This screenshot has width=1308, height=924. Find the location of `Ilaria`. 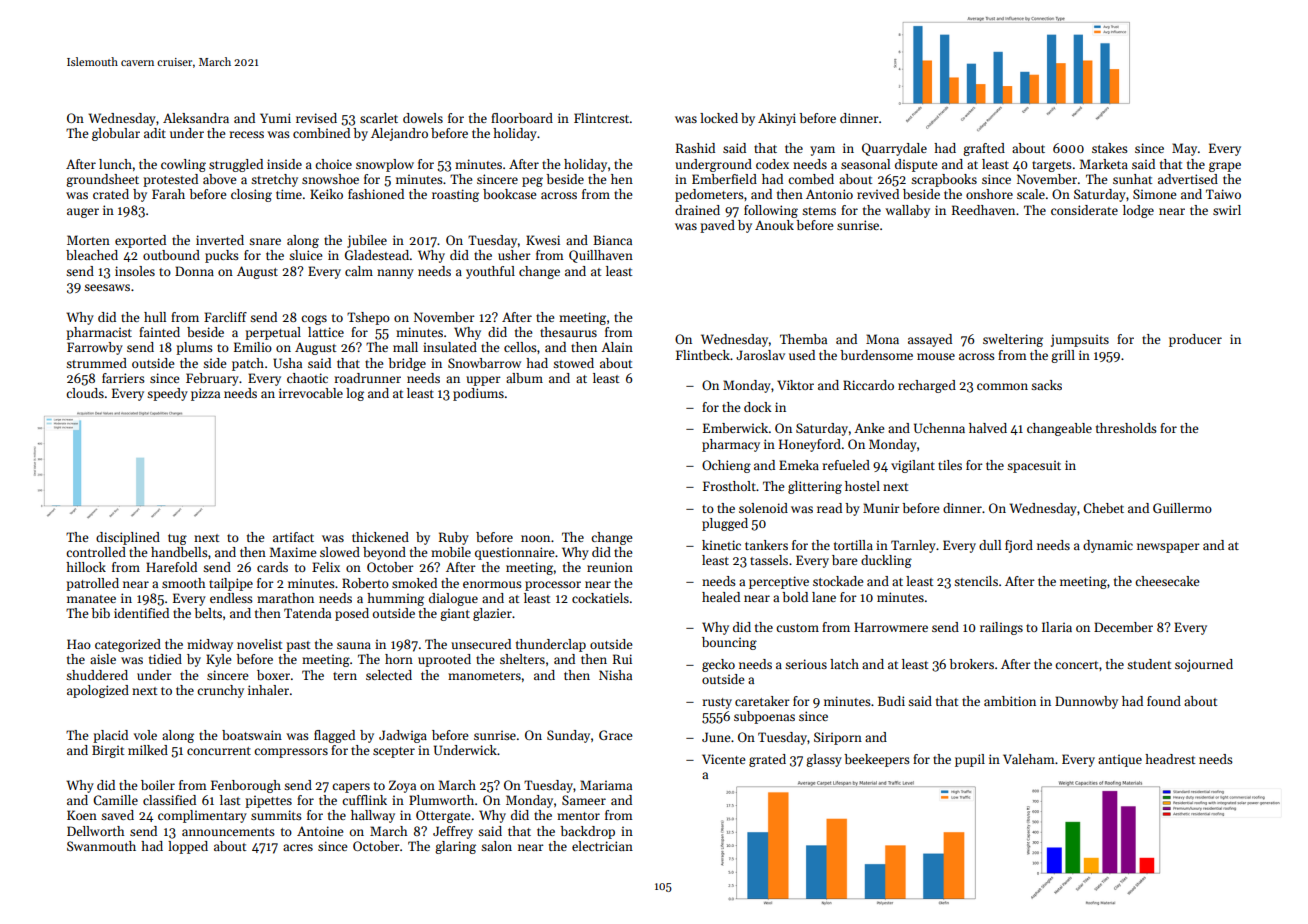

Ilaria is located at coordinates (1057, 627).
